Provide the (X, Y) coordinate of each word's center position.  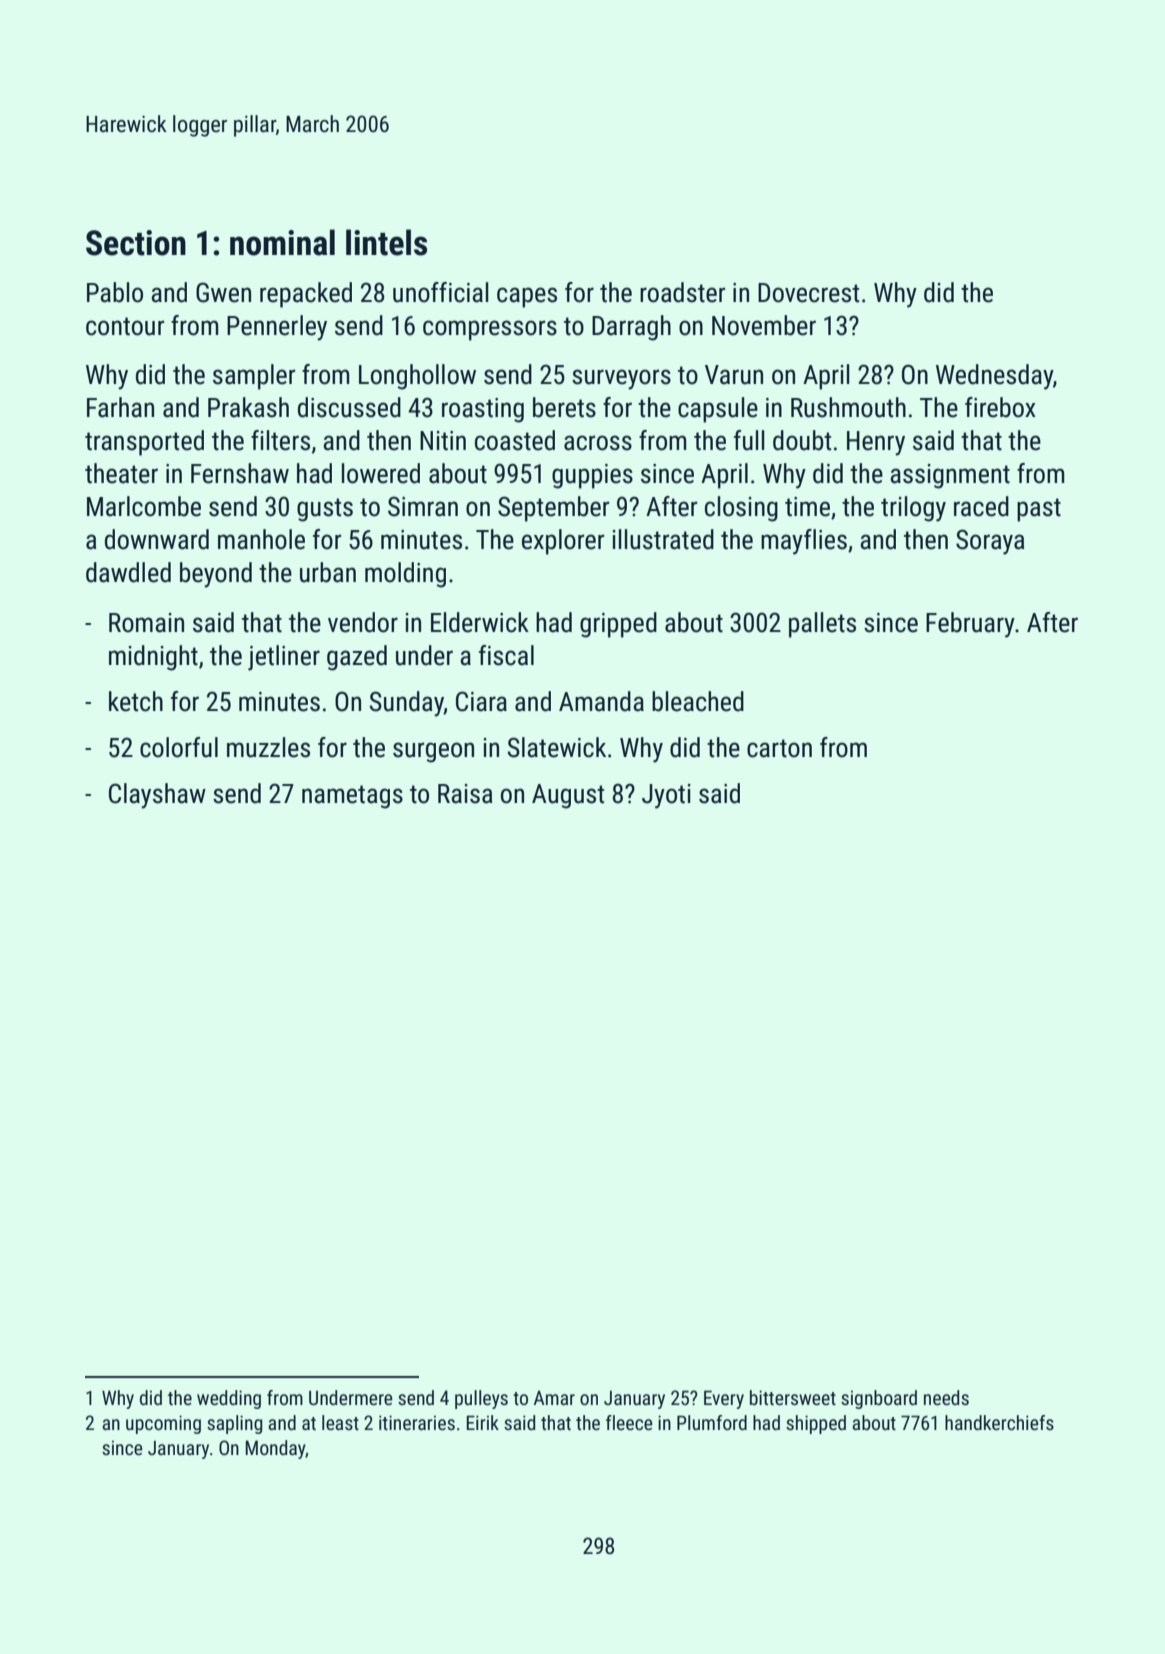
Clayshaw (157, 796)
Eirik (482, 1422)
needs (946, 1397)
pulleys (481, 1399)
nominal (282, 242)
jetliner (284, 658)
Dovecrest (808, 293)
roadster (682, 292)
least (340, 1422)
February (970, 625)
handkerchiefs (999, 1422)
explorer (563, 542)
